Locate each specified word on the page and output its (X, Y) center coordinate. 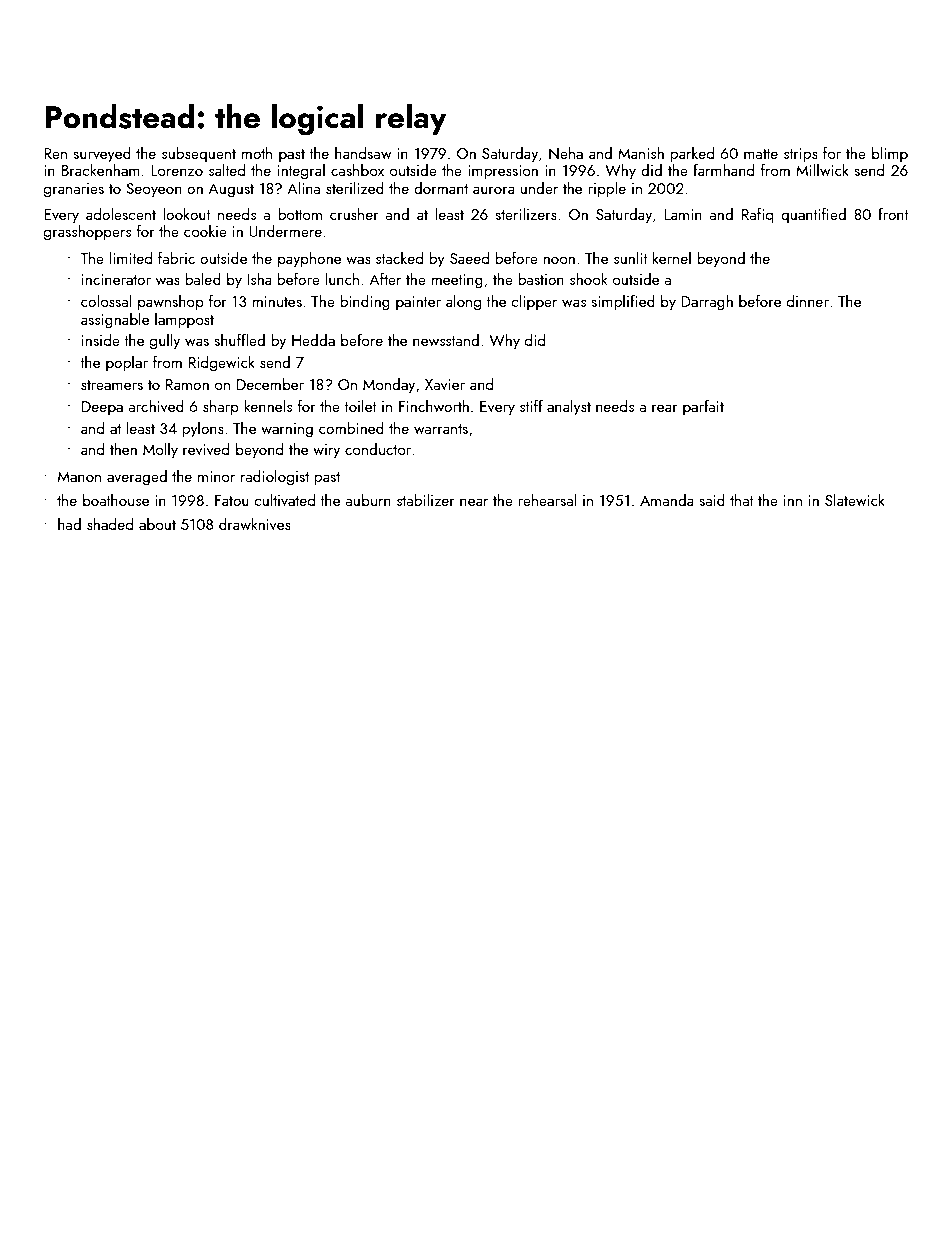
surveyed (102, 155)
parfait (703, 407)
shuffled (239, 340)
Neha (566, 153)
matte (761, 154)
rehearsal (547, 500)
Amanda (667, 500)
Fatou (232, 500)
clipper (534, 302)
